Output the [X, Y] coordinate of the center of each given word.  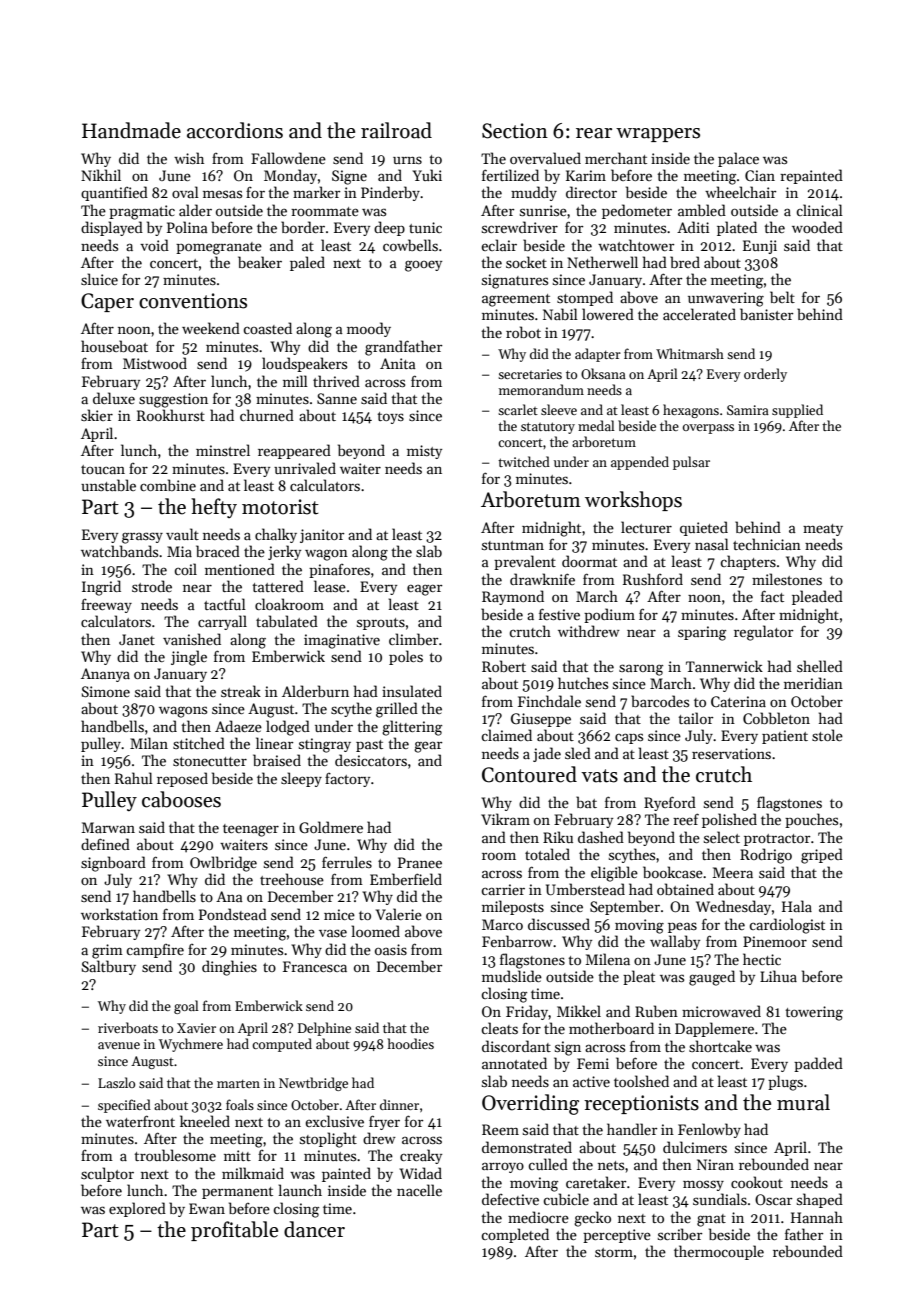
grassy [142, 538]
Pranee [420, 862]
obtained [685, 889]
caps [629, 738]
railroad [396, 130]
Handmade [131, 130]
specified [124, 1106]
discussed [559, 924]
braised [277, 760]
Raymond [513, 597]
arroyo [503, 1168]
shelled [820, 666]
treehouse [292, 879]
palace [738, 159]
